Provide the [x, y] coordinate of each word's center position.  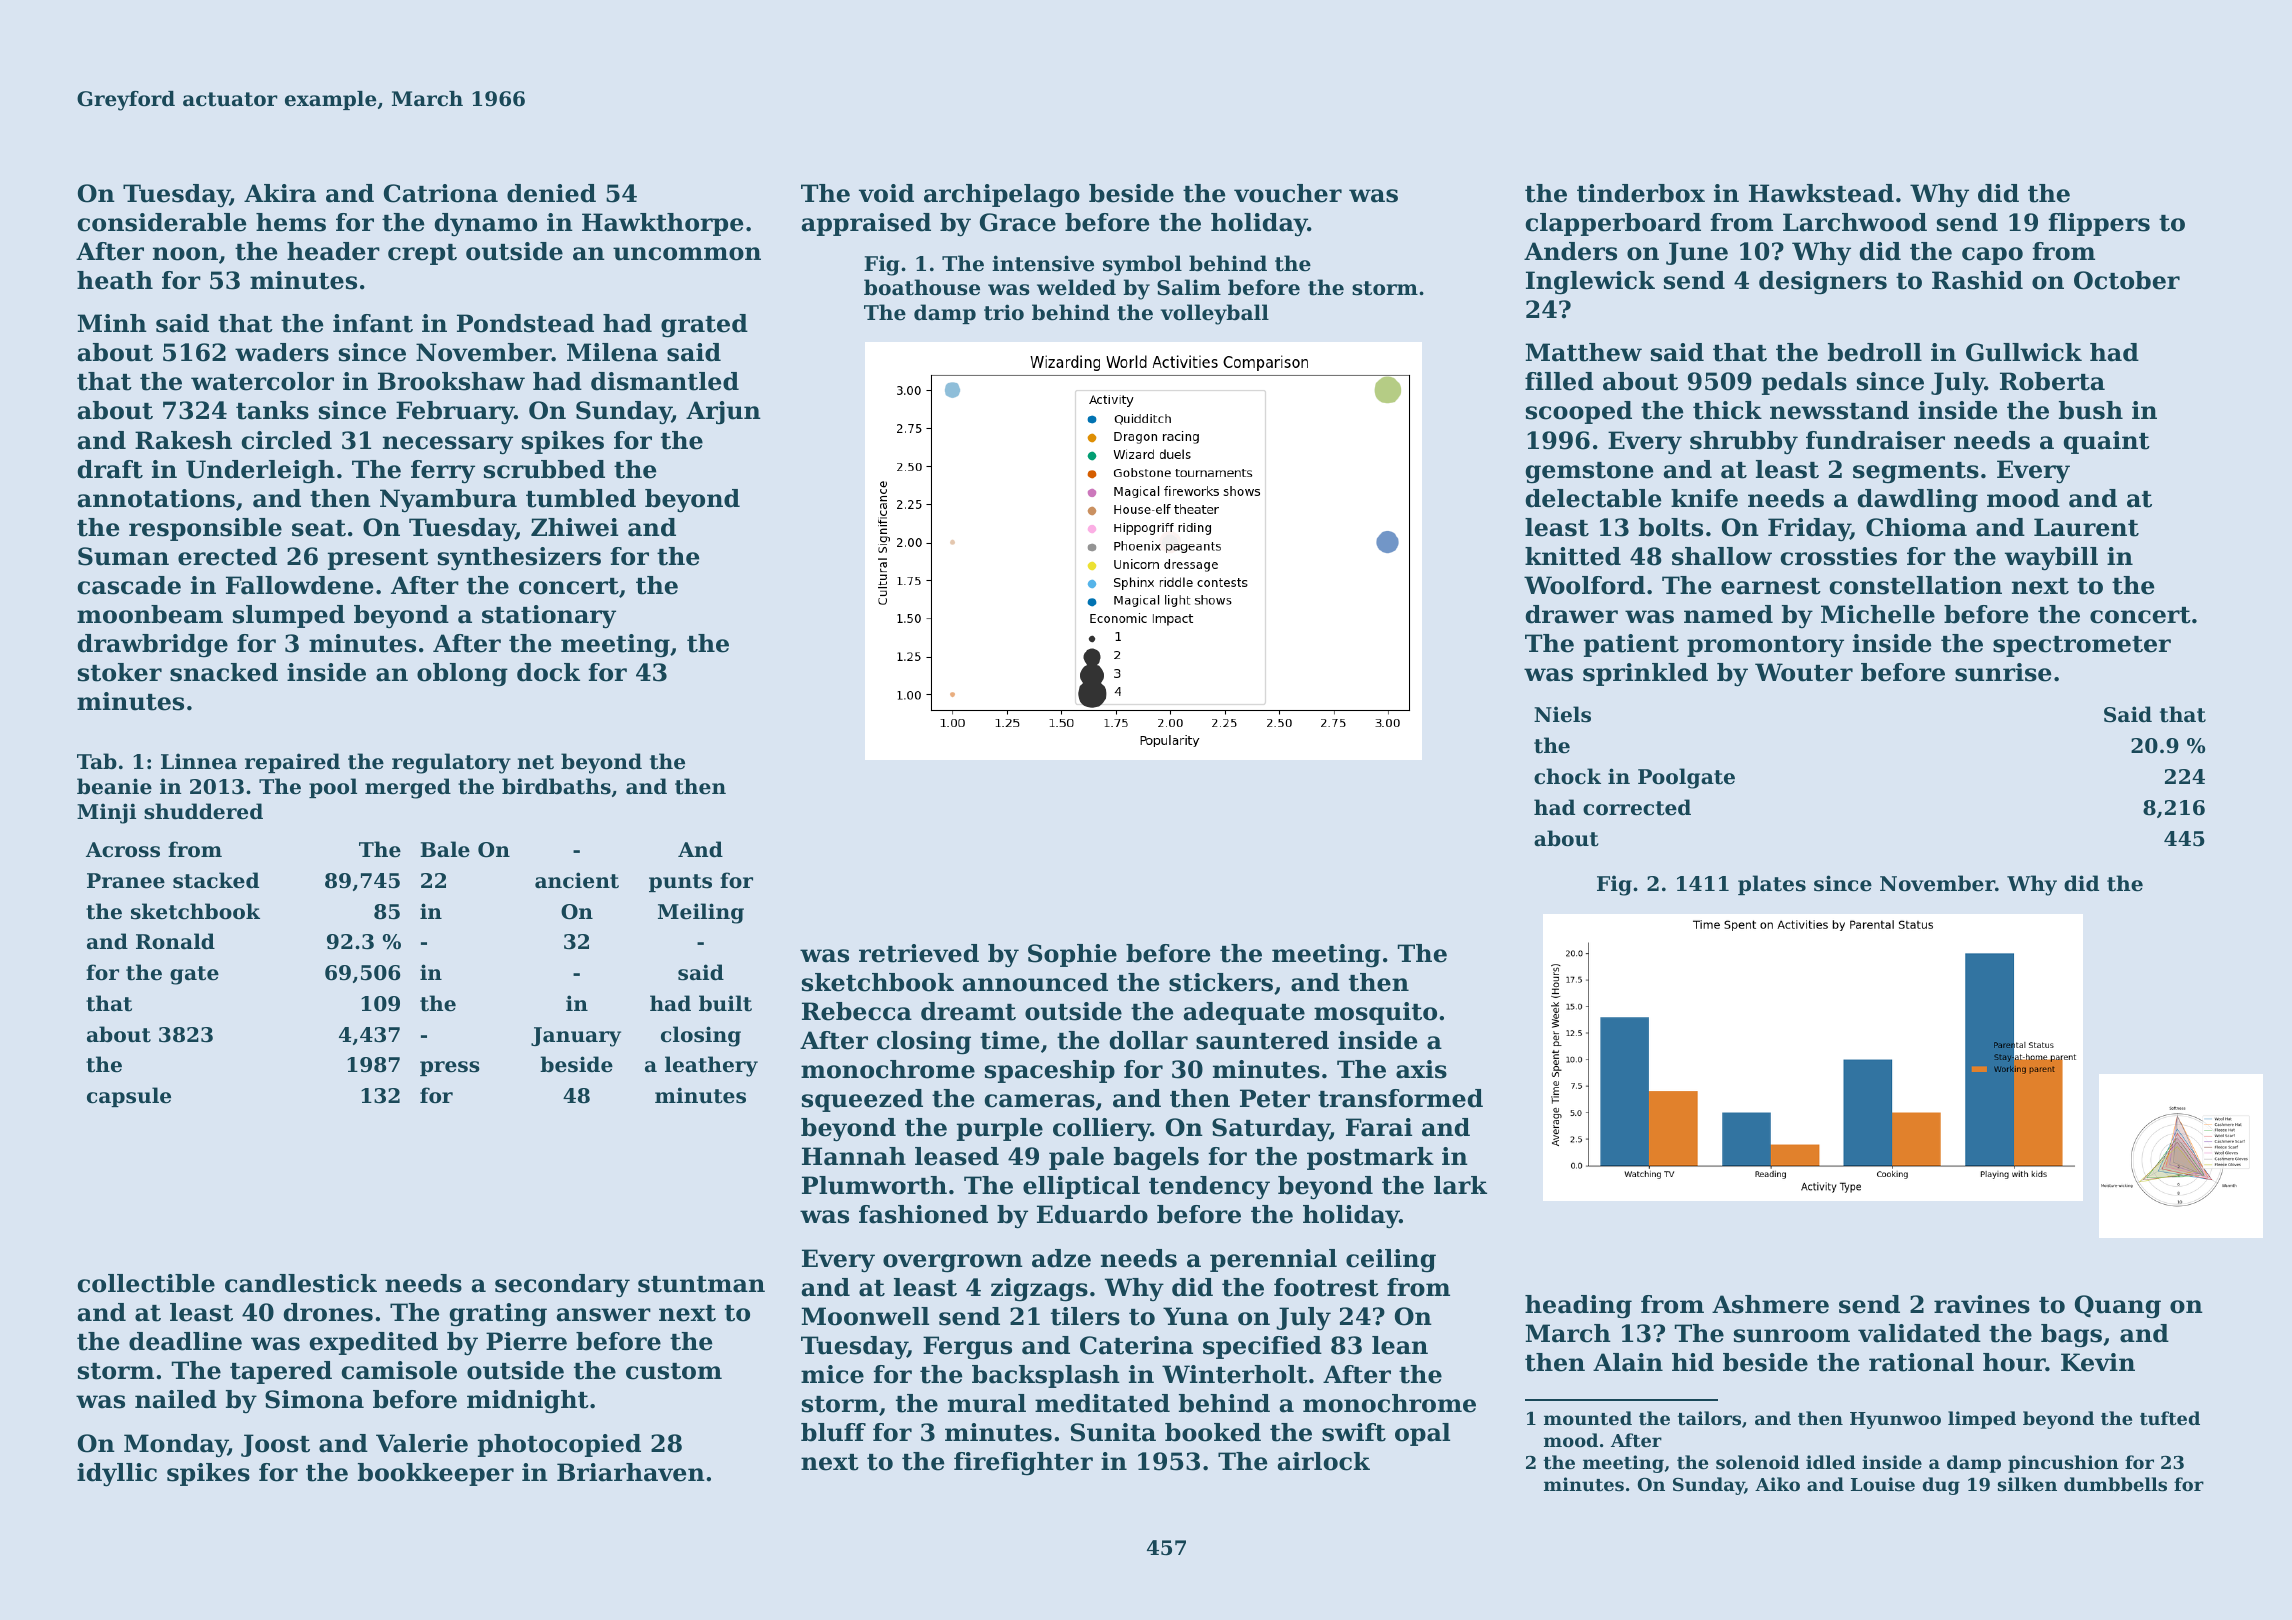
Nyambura [448, 501]
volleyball [1214, 314]
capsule [129, 1097]
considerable [162, 222]
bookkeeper [436, 1474]
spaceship [1050, 1071]
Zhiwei [574, 527]
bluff [833, 1432]
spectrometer [2082, 646]
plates [1772, 885]
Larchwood [1855, 222]
